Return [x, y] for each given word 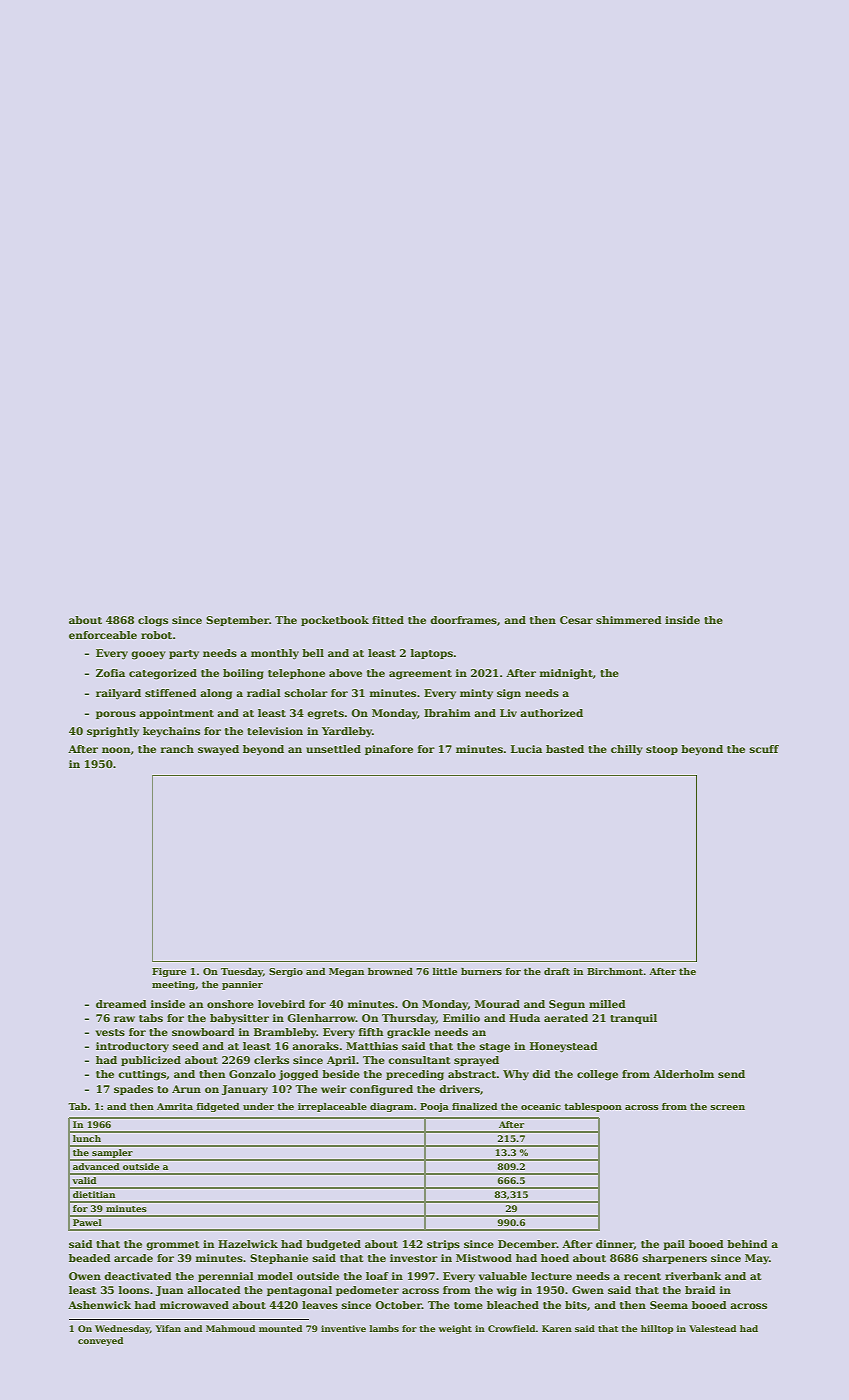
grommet [172, 1246]
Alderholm [683, 1074]
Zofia [110, 673]
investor [414, 1258]
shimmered [629, 620]
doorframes [463, 620]
